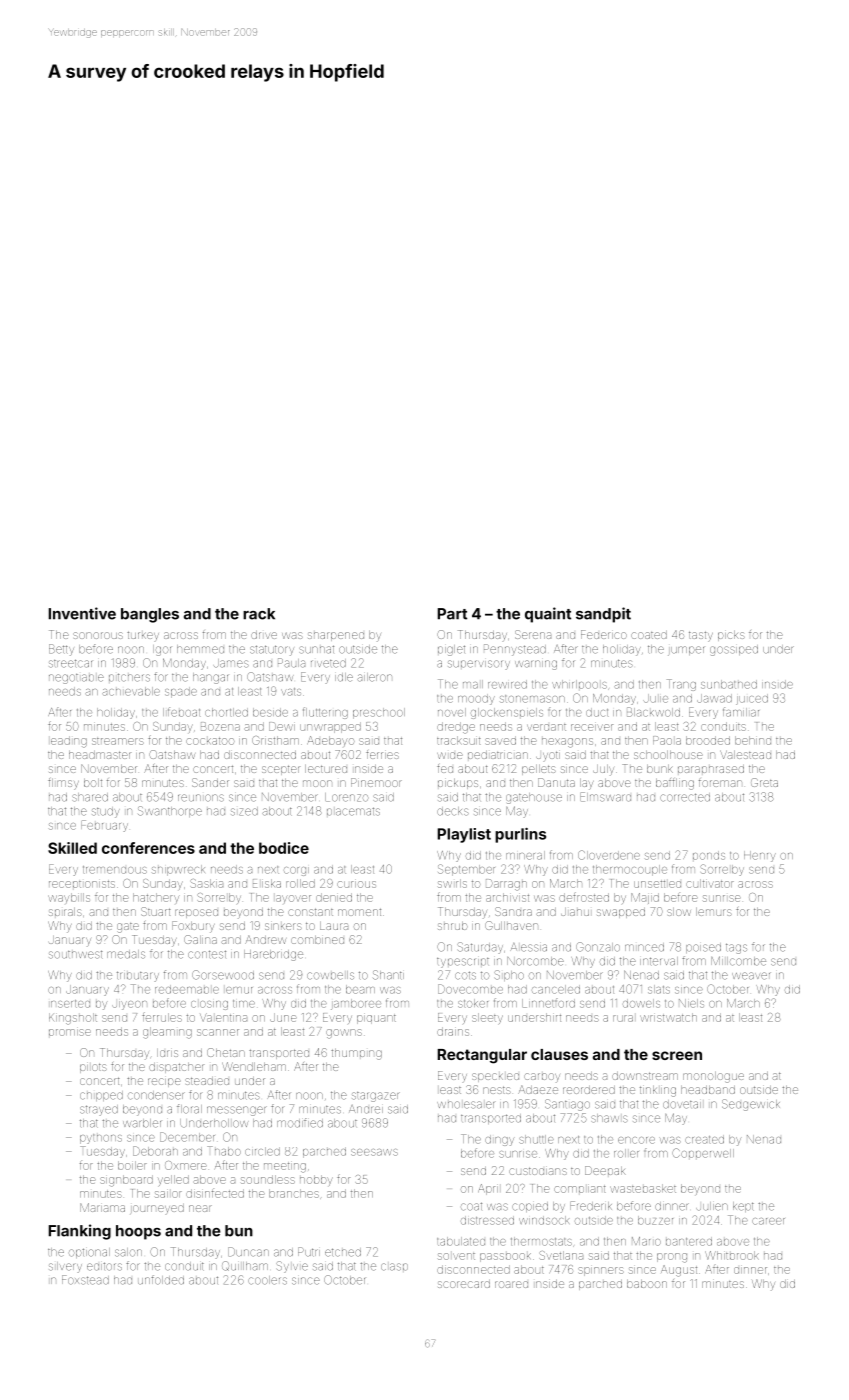 The image size is (849, 1400). I want to click on mall, so click(473, 684).
